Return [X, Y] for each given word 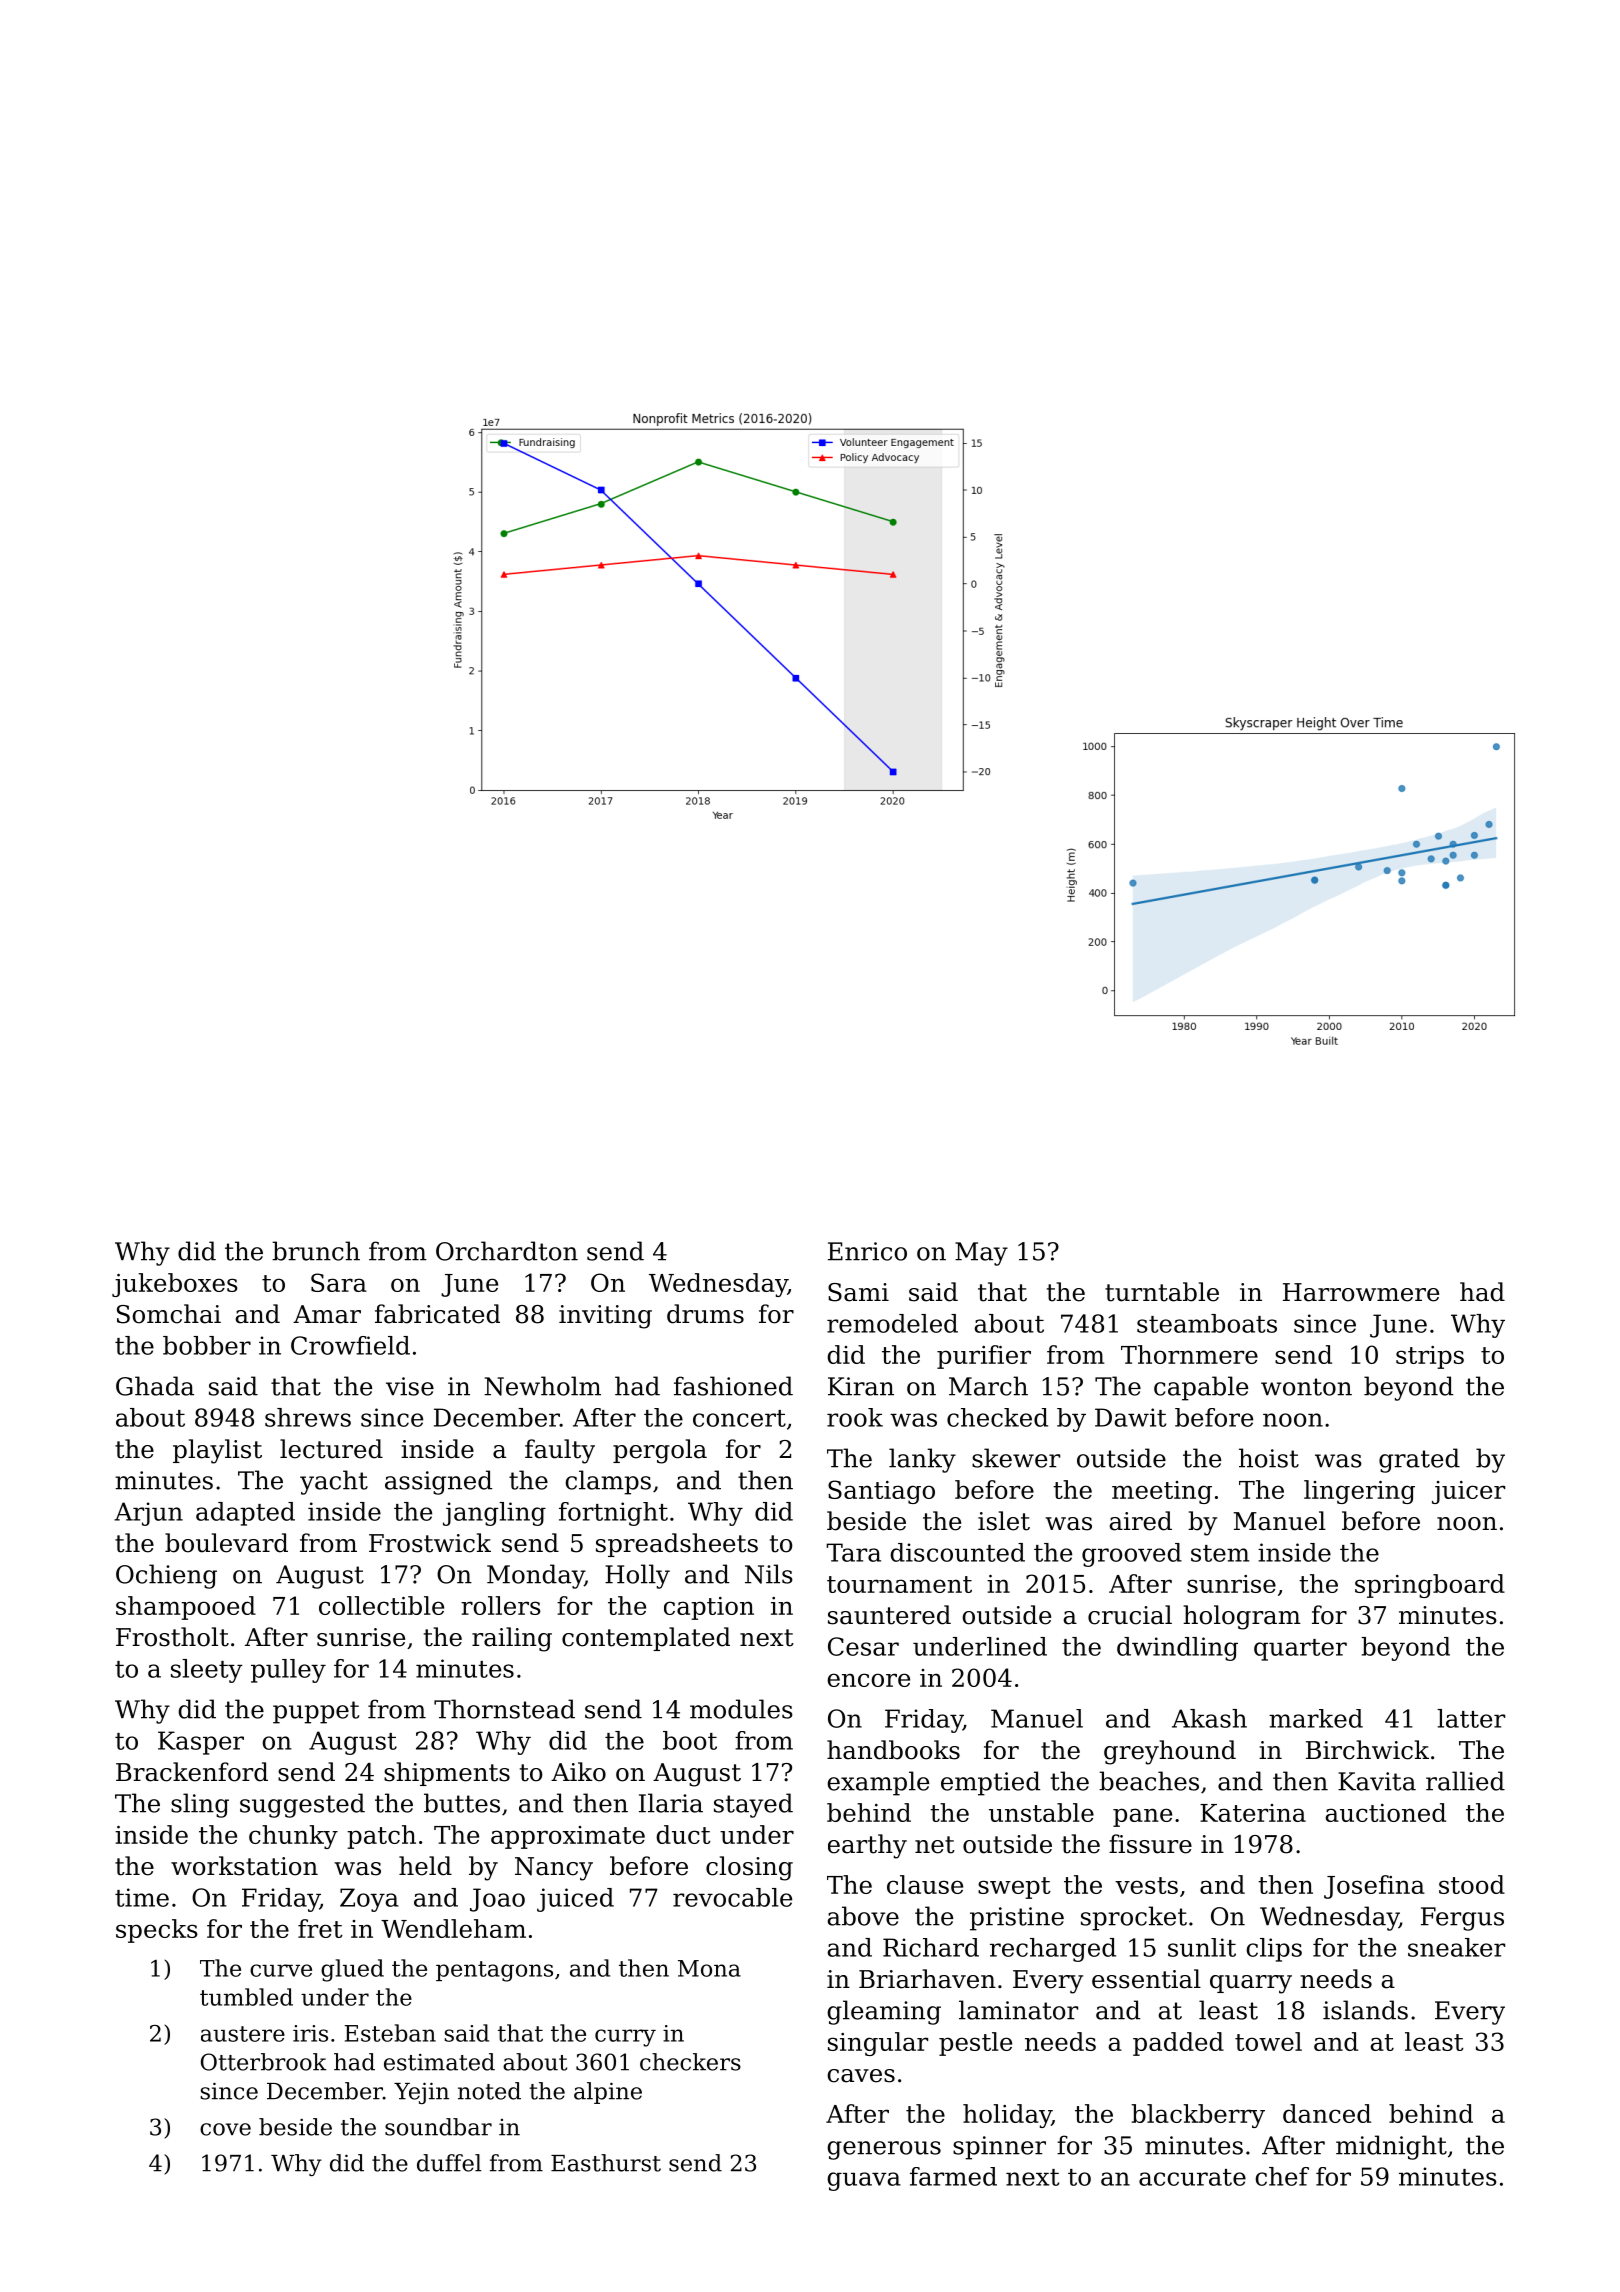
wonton [1306, 1387]
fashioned [733, 1386]
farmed [953, 2176]
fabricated [437, 1314]
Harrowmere [1361, 1292]
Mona [709, 1968]
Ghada [155, 1386]
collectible [381, 1605]
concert [739, 1418]
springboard [1430, 1586]
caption [709, 1608]
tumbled [246, 1997]
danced [1327, 2113]
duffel [449, 2163]
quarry [1251, 1984]
